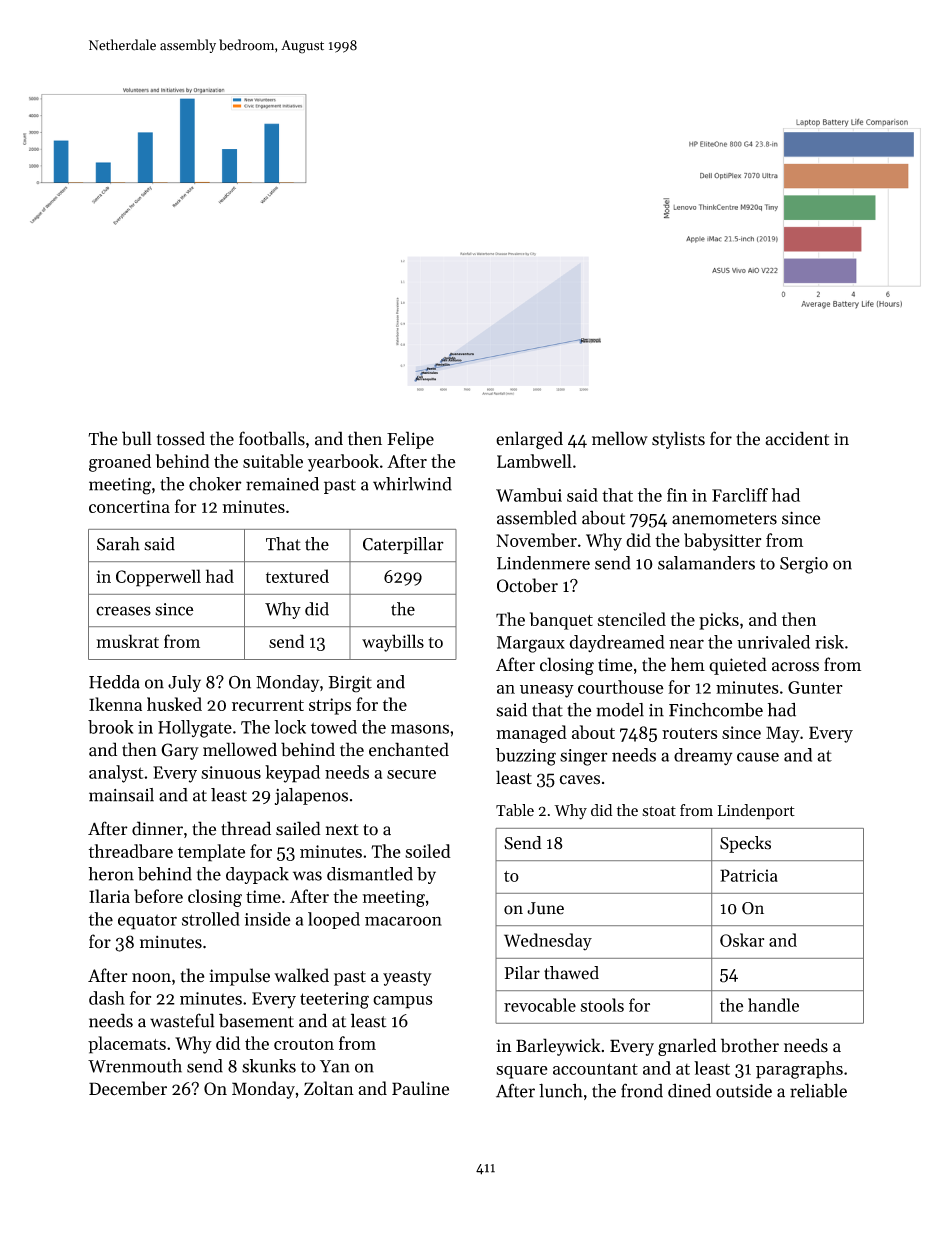 The height and width of the image is (1233, 952). Describe the element at coordinates (121, 795) in the image. I see `mainsail` at that location.
